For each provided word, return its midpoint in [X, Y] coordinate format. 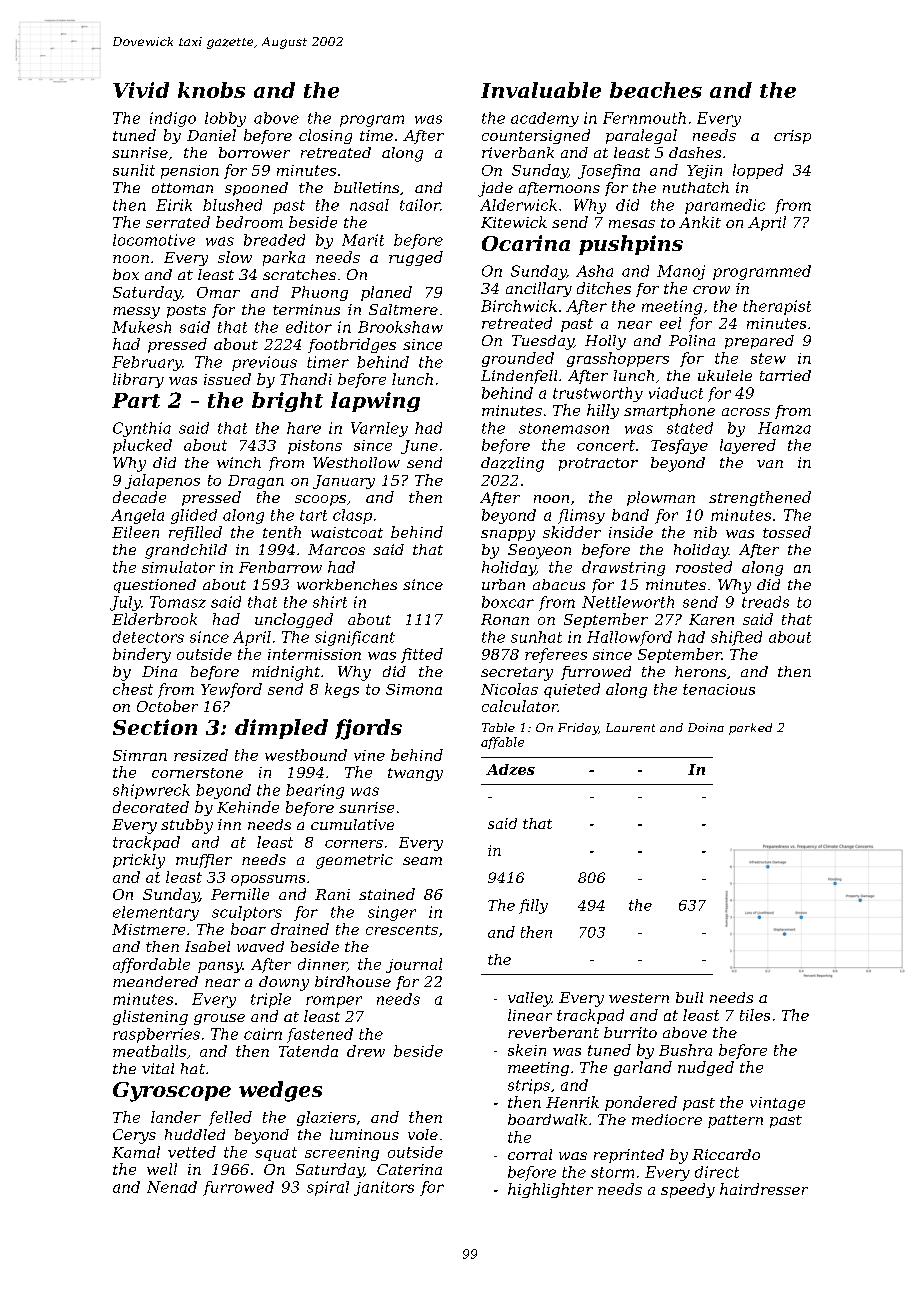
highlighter [550, 1190]
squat [276, 1154]
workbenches [347, 584]
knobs [211, 90]
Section [155, 727]
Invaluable [541, 90]
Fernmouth [644, 118]
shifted [736, 638]
